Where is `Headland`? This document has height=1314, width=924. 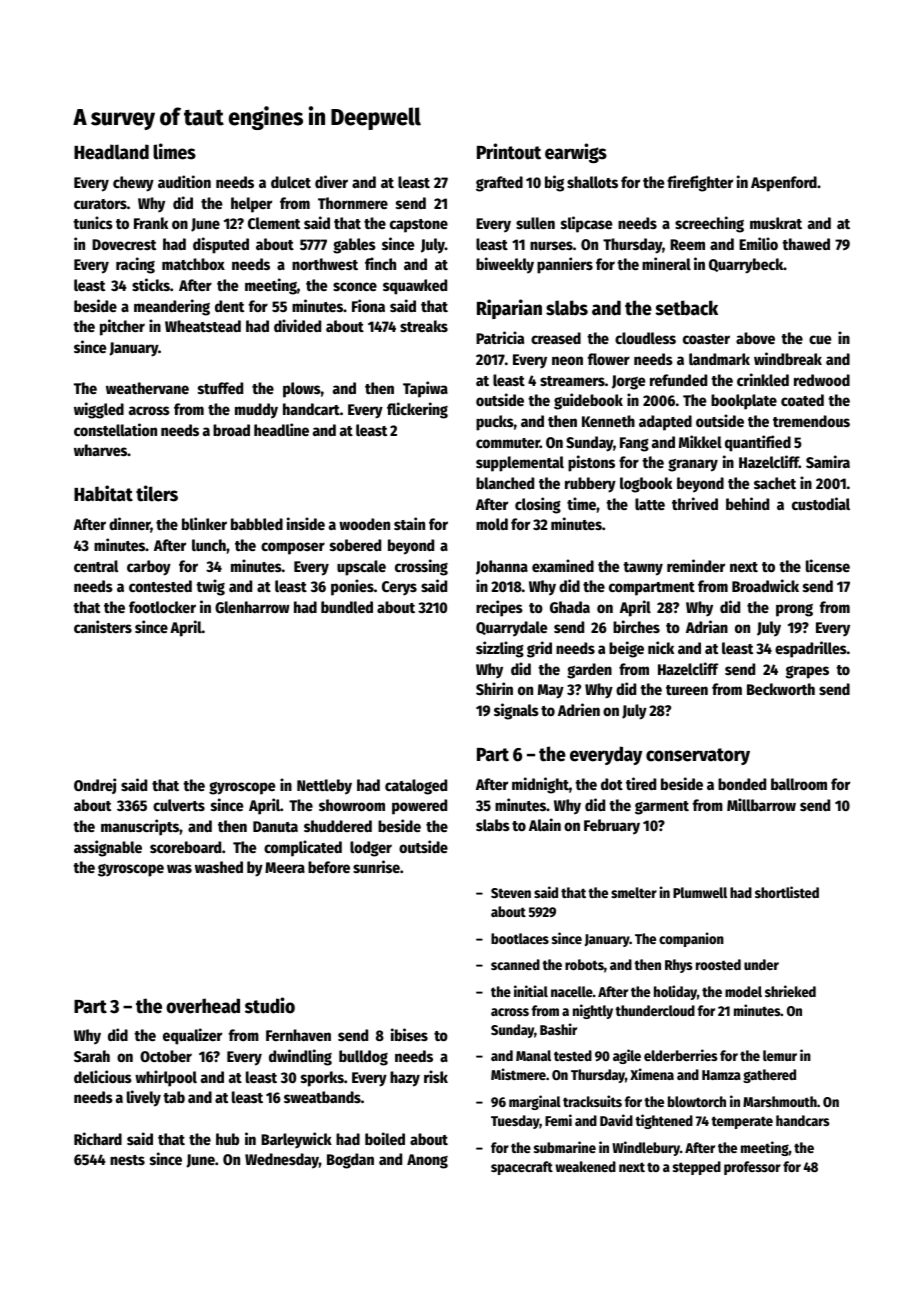 Headland is located at coordinates (111, 152).
